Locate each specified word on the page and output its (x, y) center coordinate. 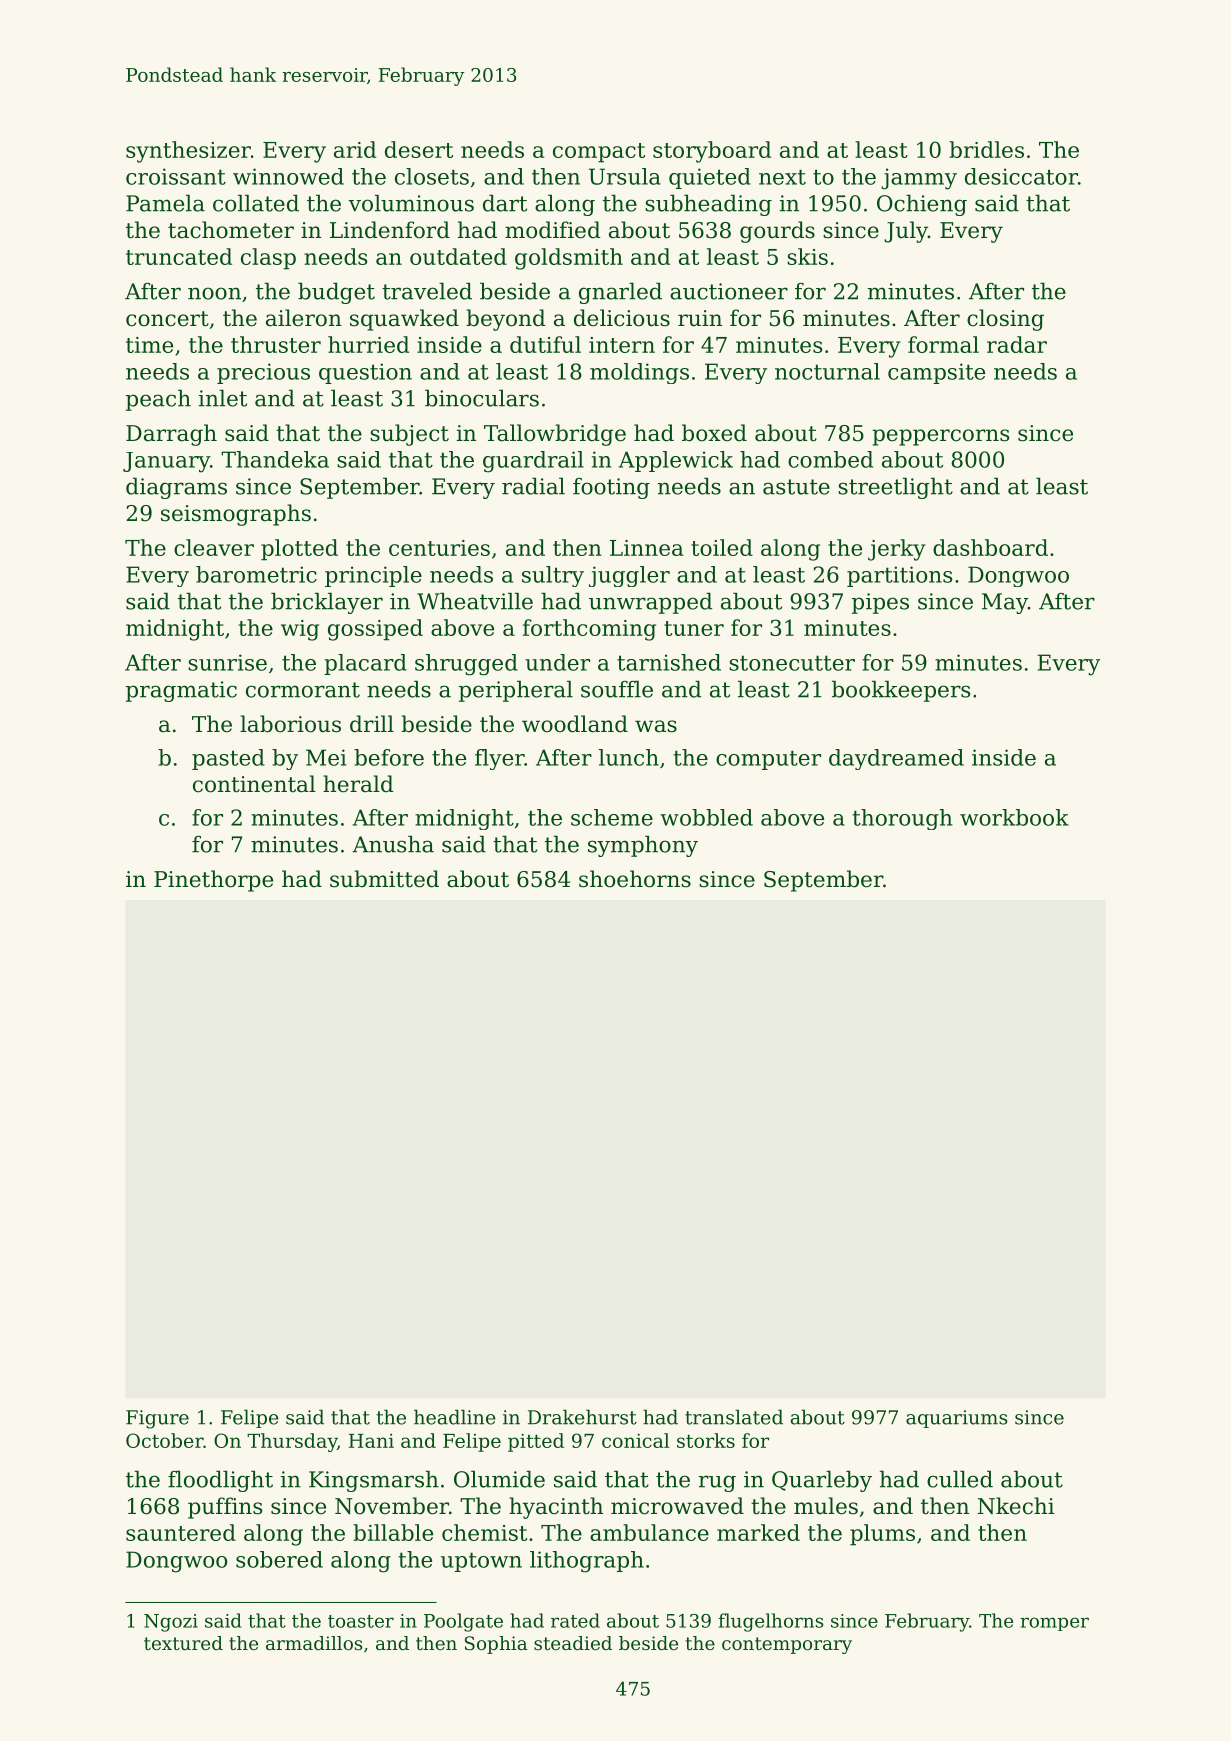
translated (734, 1417)
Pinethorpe (213, 881)
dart (505, 203)
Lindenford (390, 230)
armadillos (314, 1643)
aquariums (957, 1419)
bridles (986, 149)
